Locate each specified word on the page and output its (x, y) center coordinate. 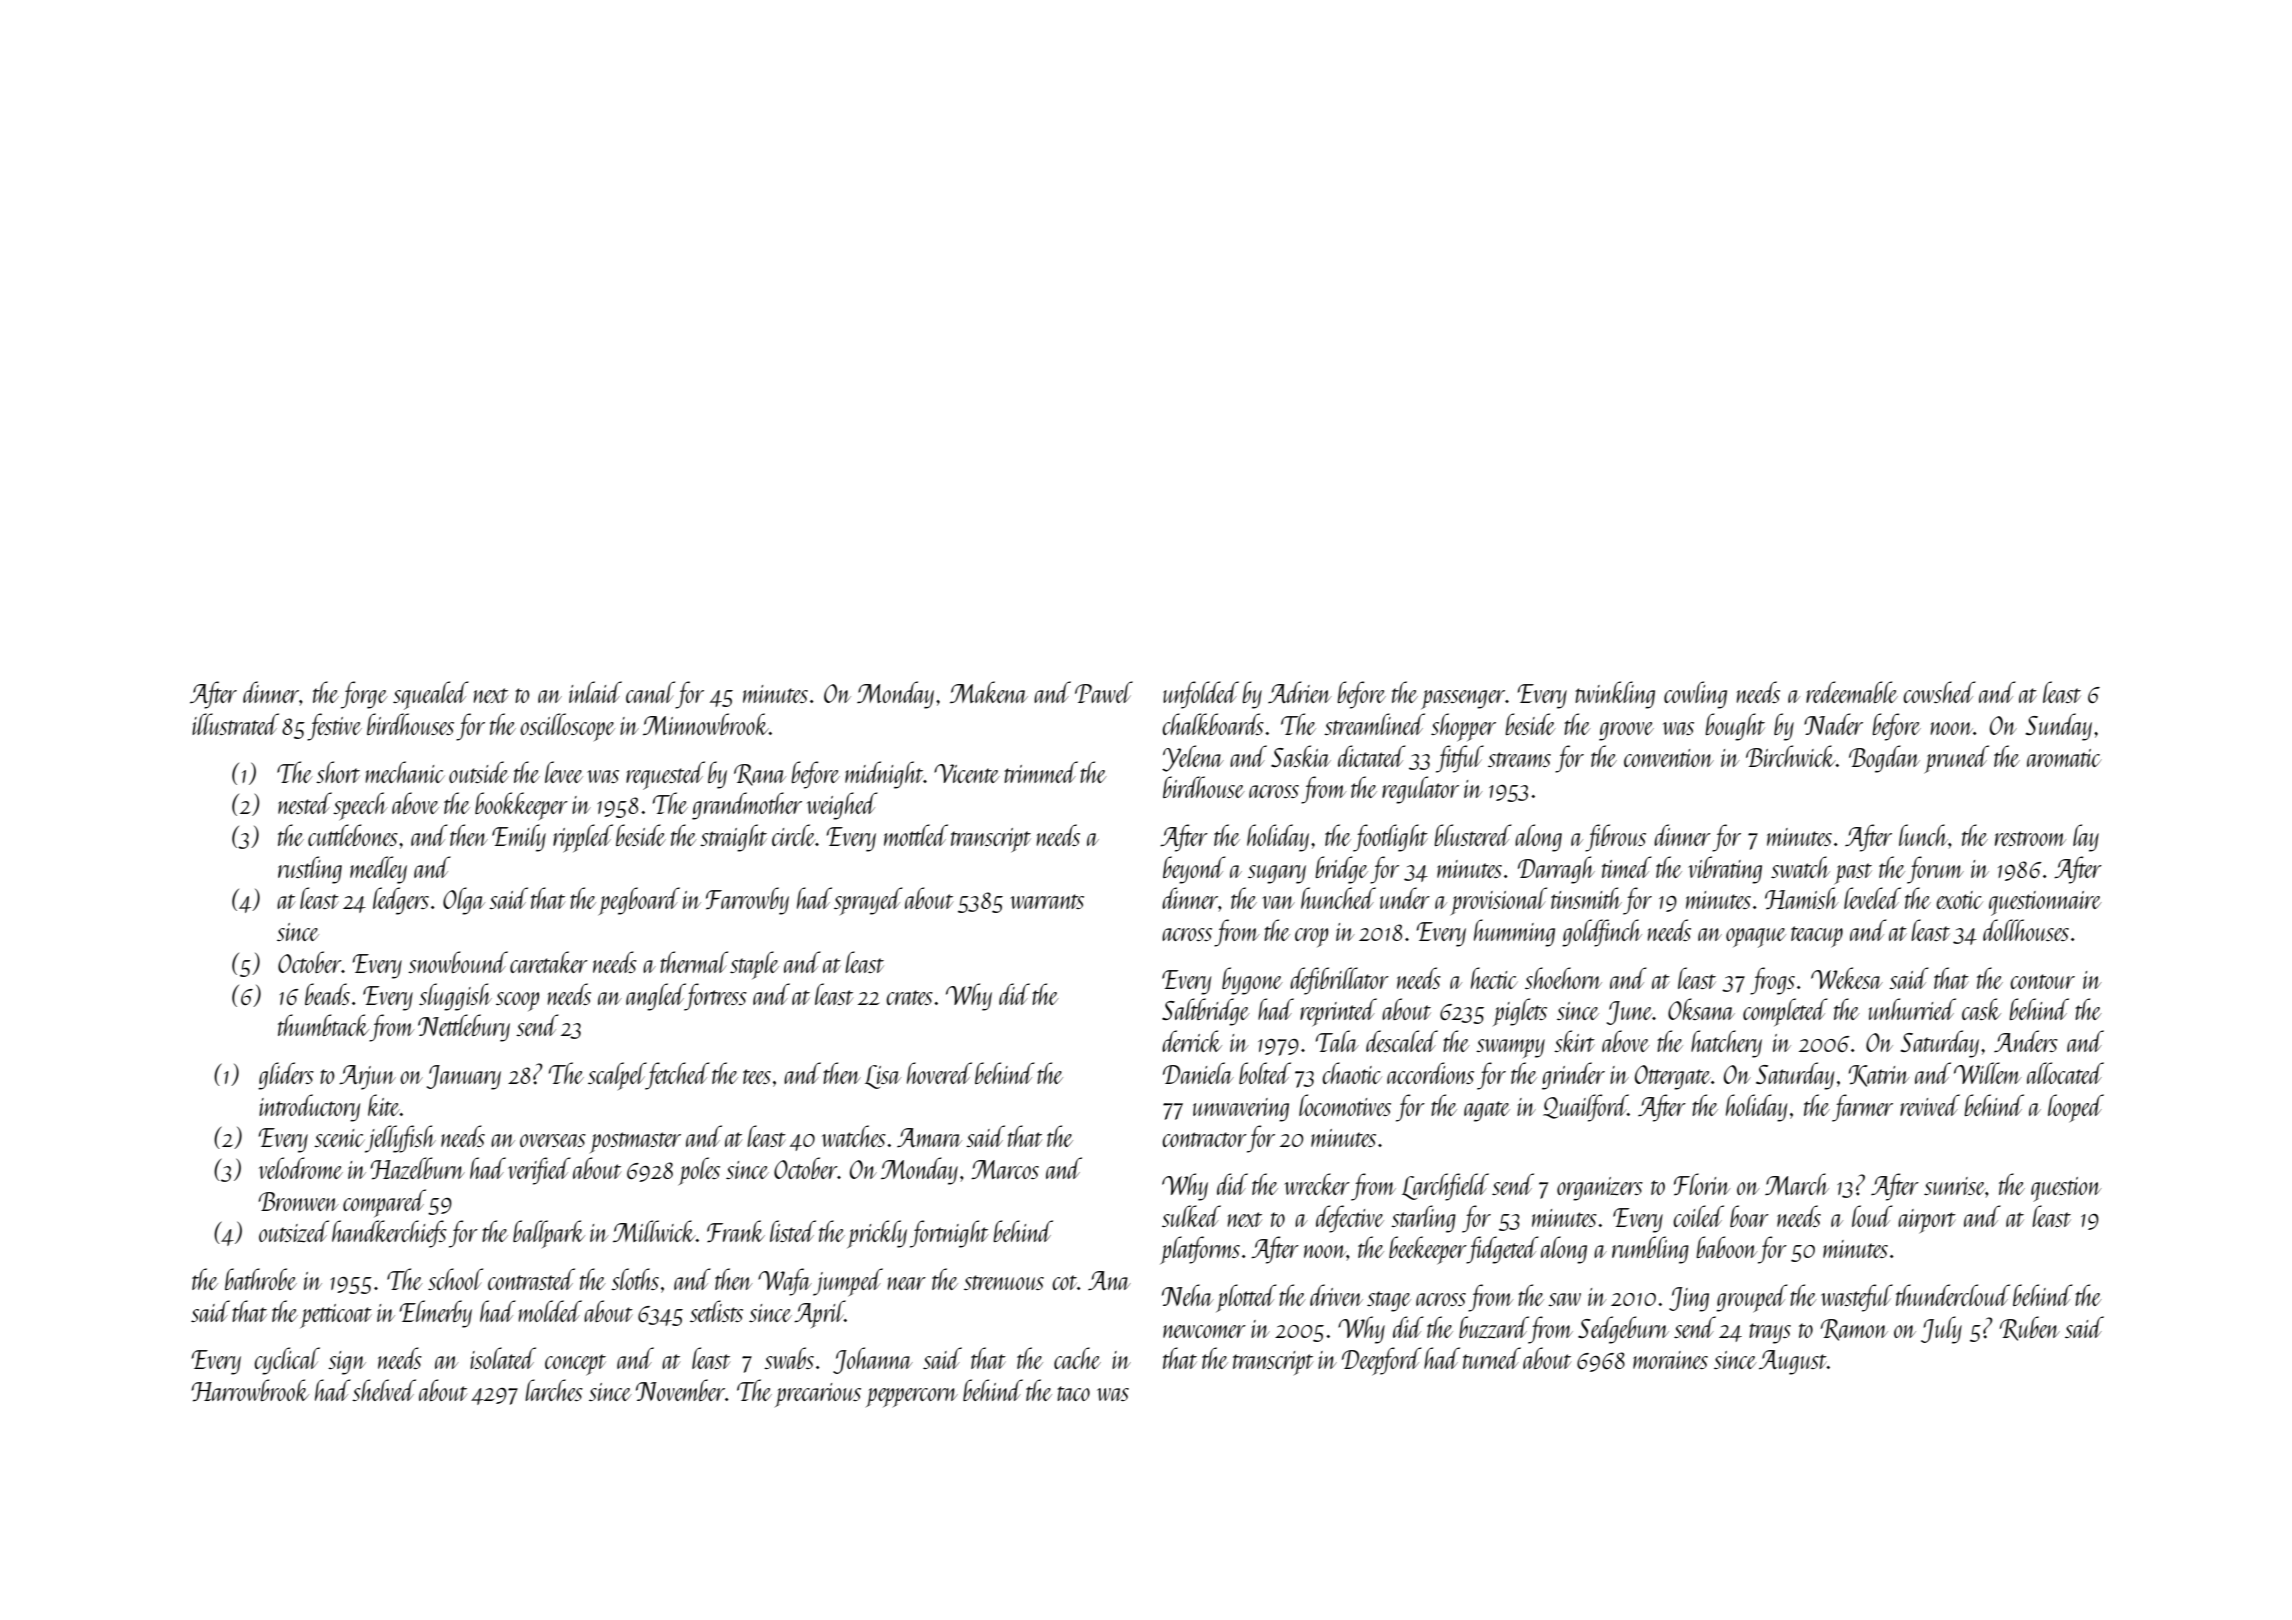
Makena (989, 692)
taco (1073, 1393)
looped (2076, 1108)
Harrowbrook (250, 1390)
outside (479, 772)
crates (909, 997)
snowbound (458, 962)
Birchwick (1791, 756)
